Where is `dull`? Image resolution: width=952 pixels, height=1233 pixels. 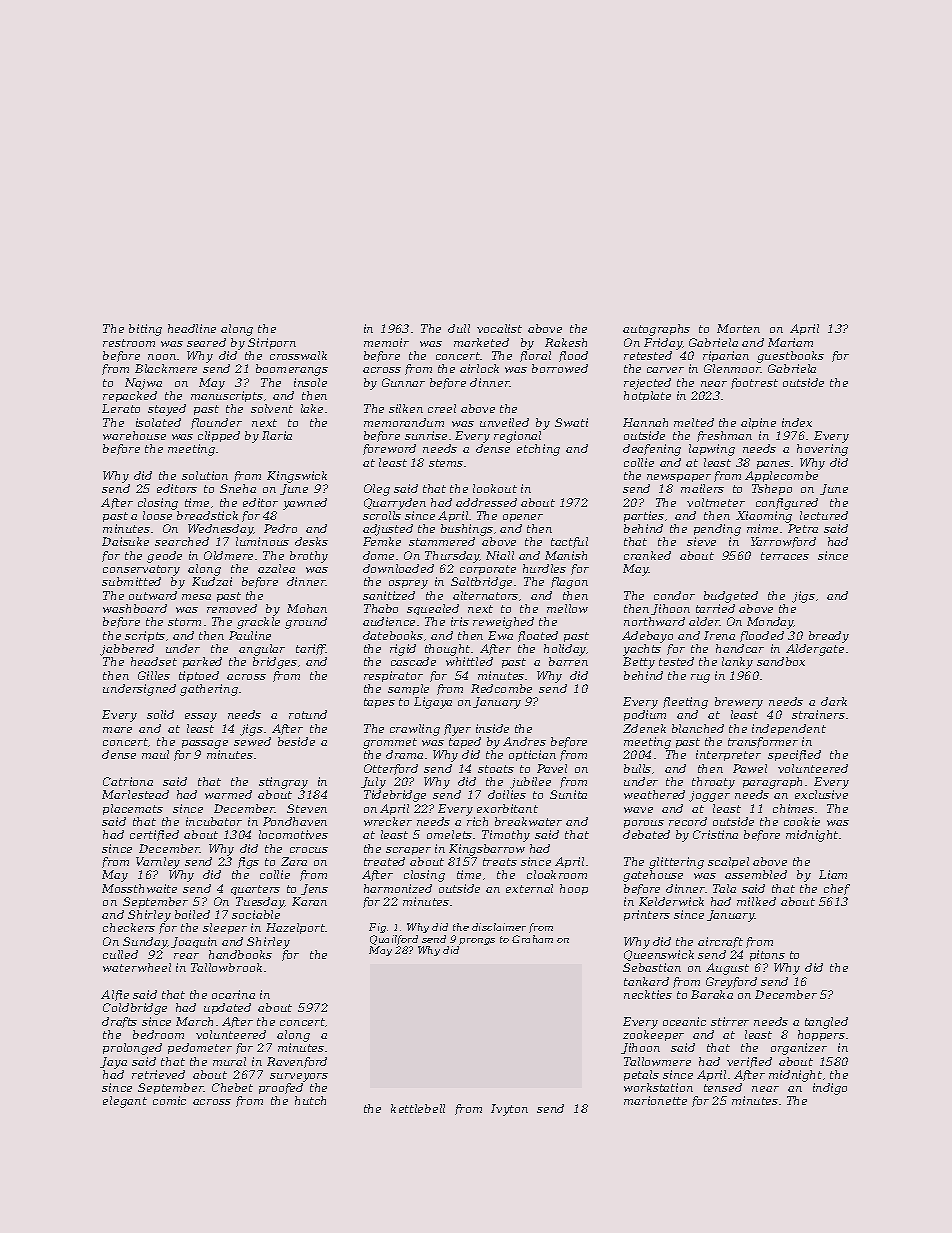 dull is located at coordinates (459, 328).
